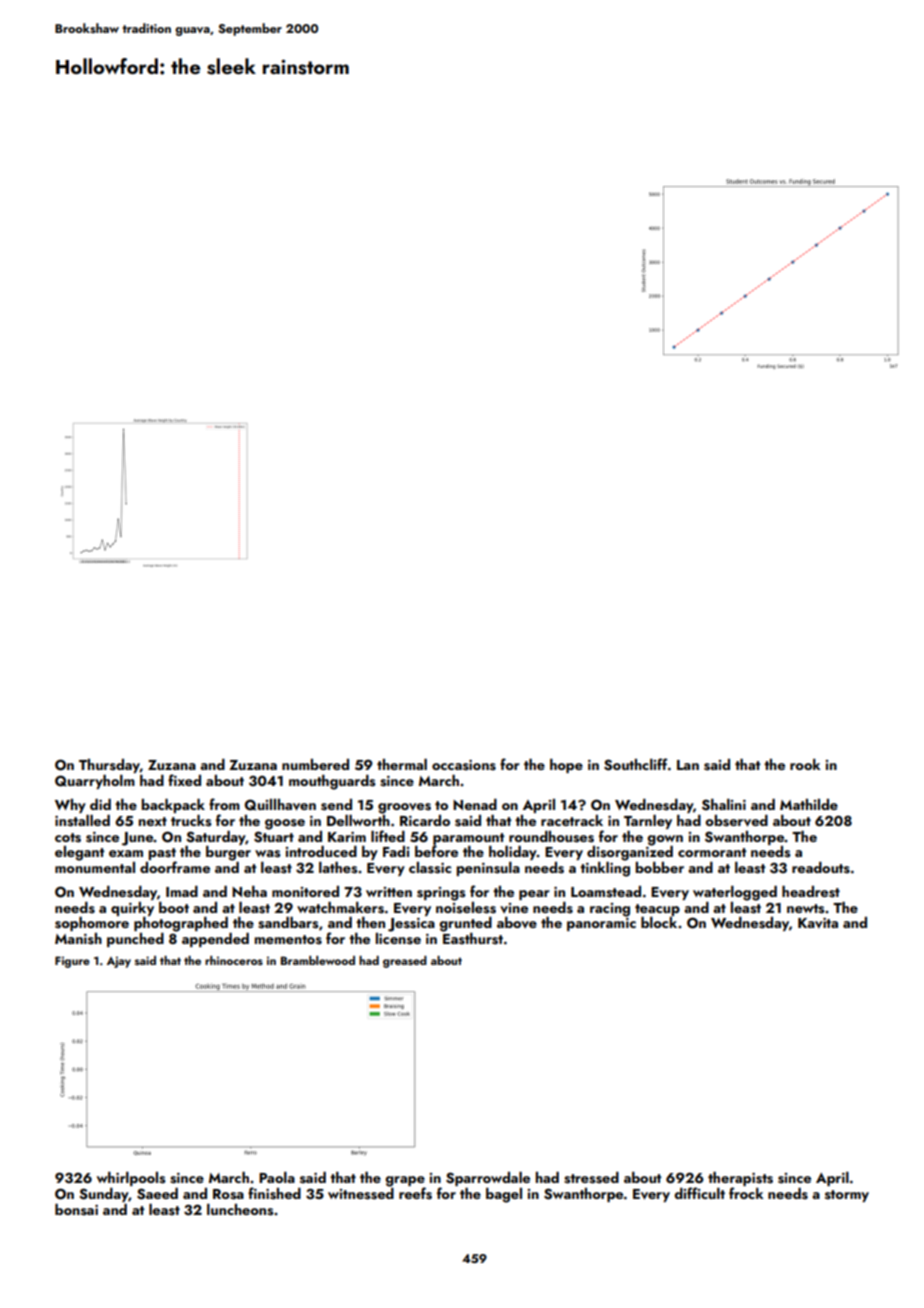 This screenshot has height=1308, width=924. I want to click on next, so click(153, 821).
